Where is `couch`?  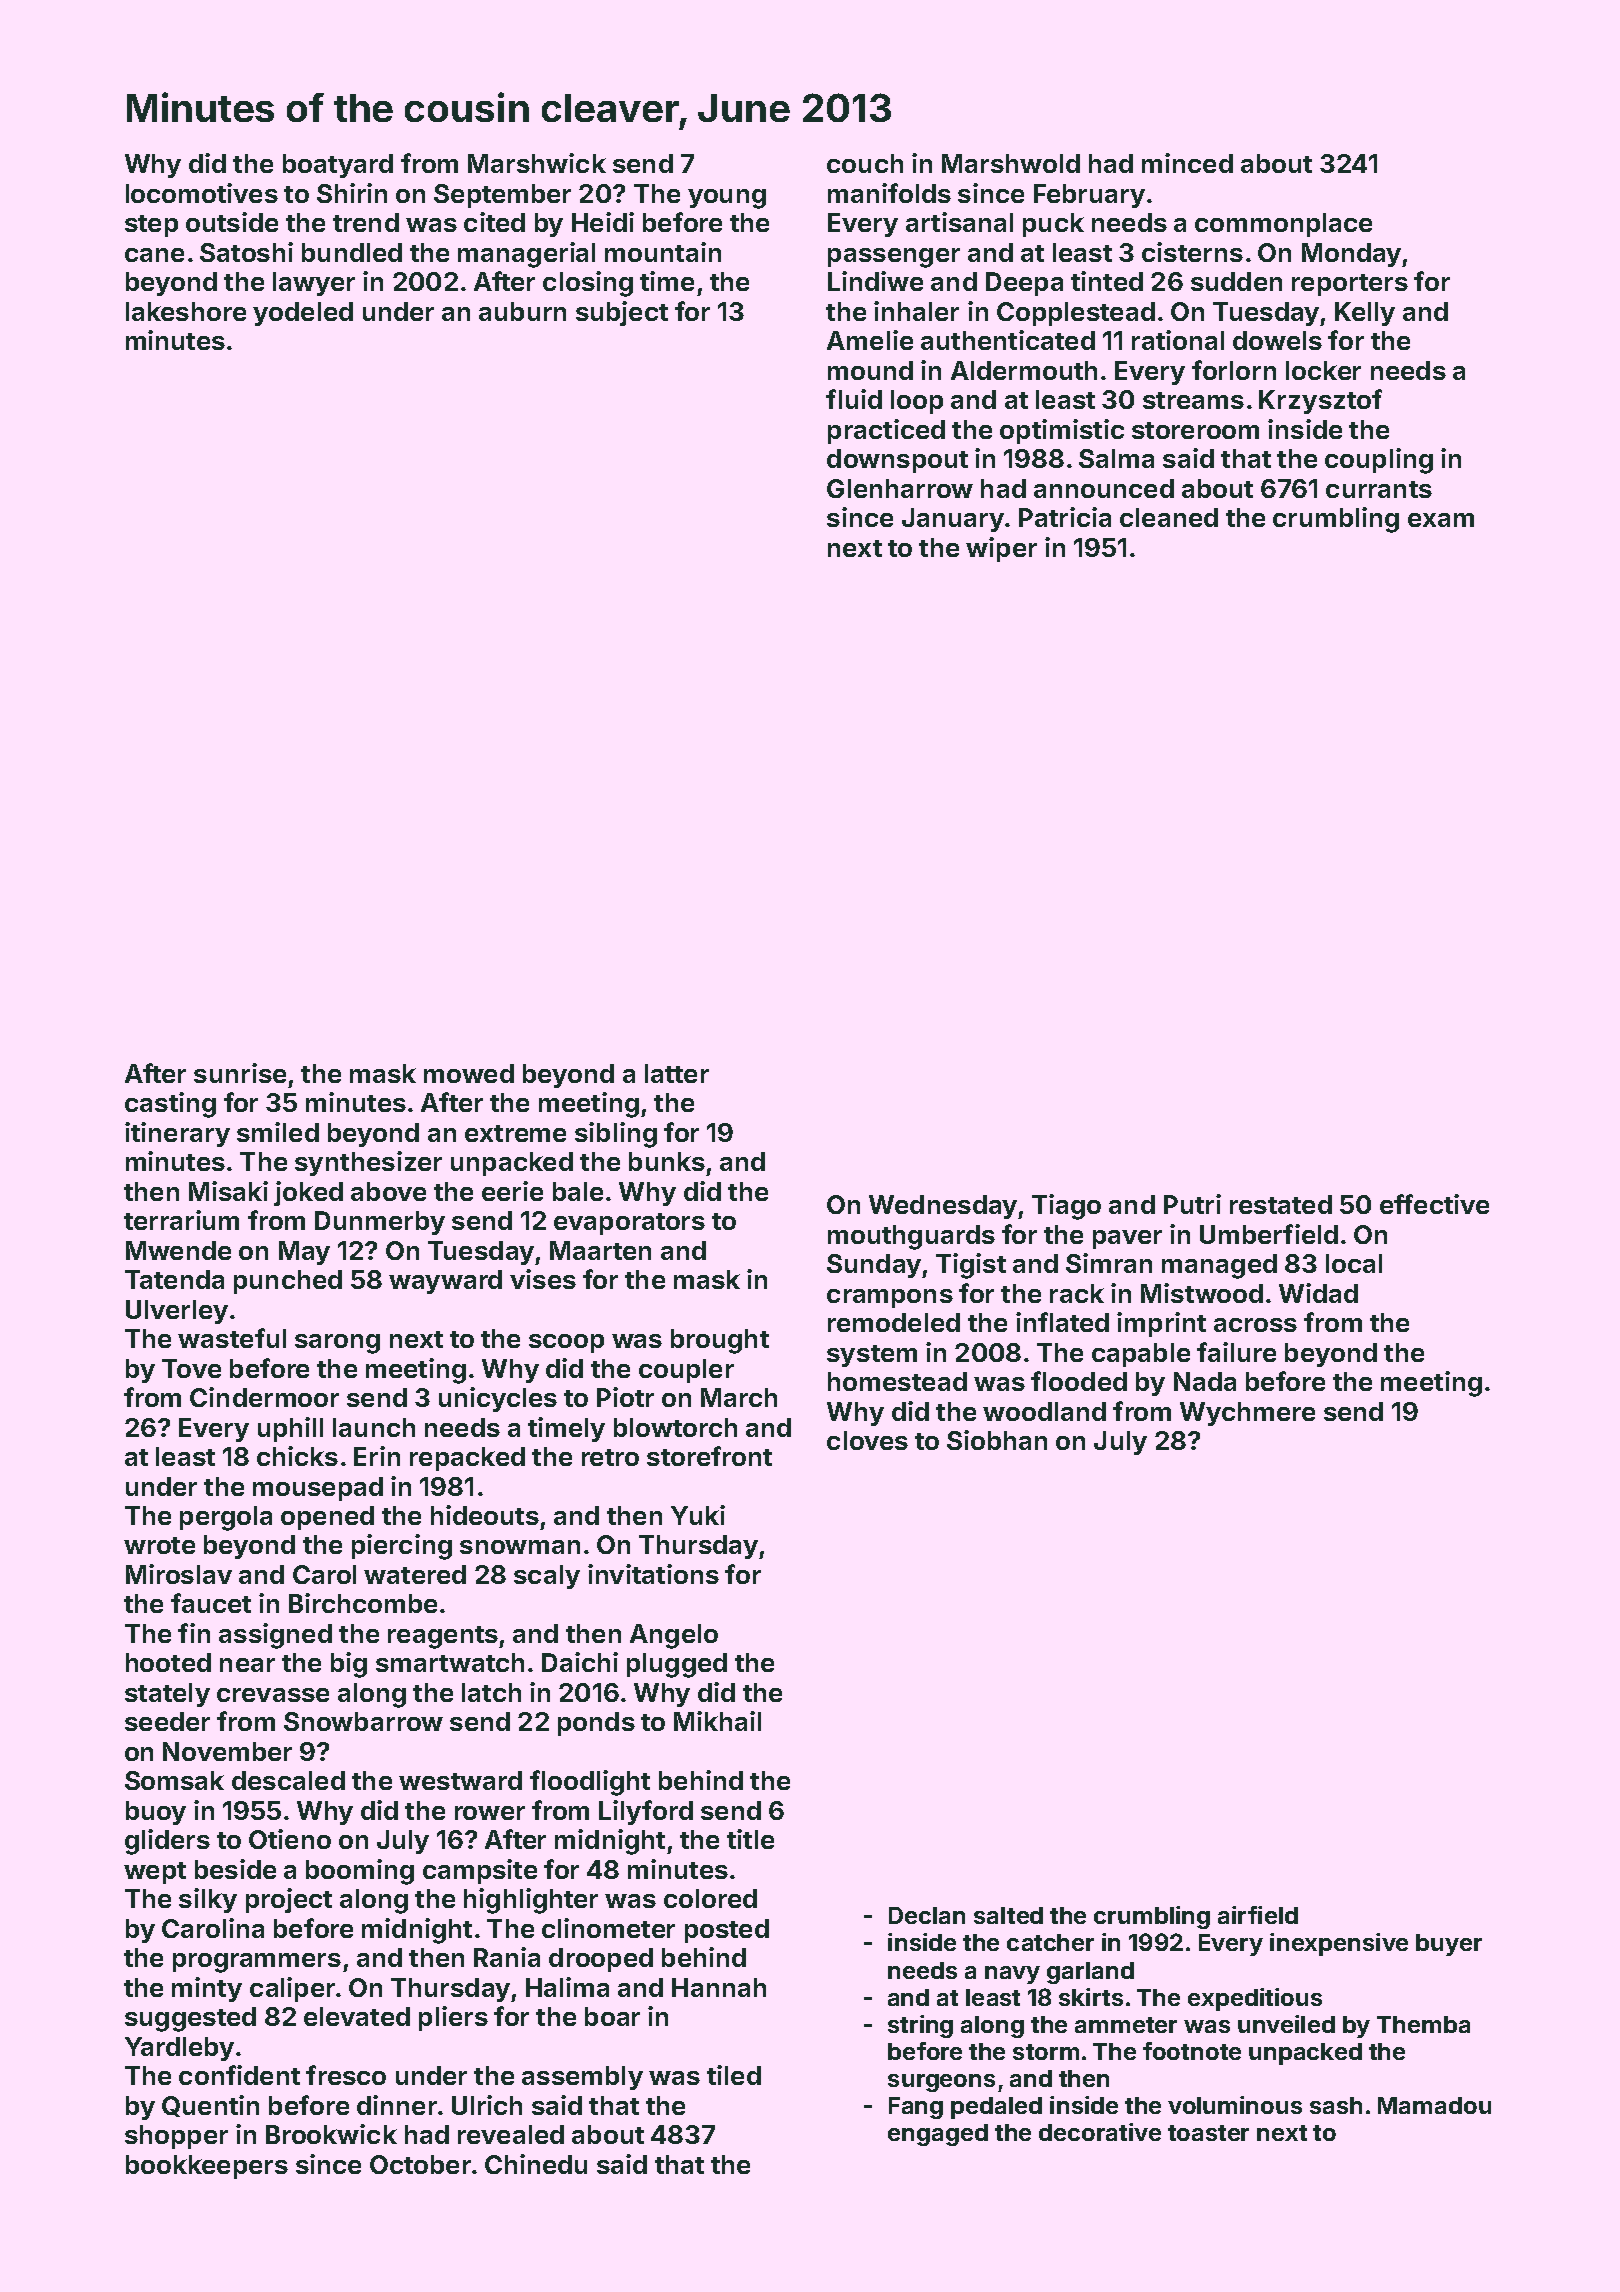 couch is located at coordinates (865, 163).
